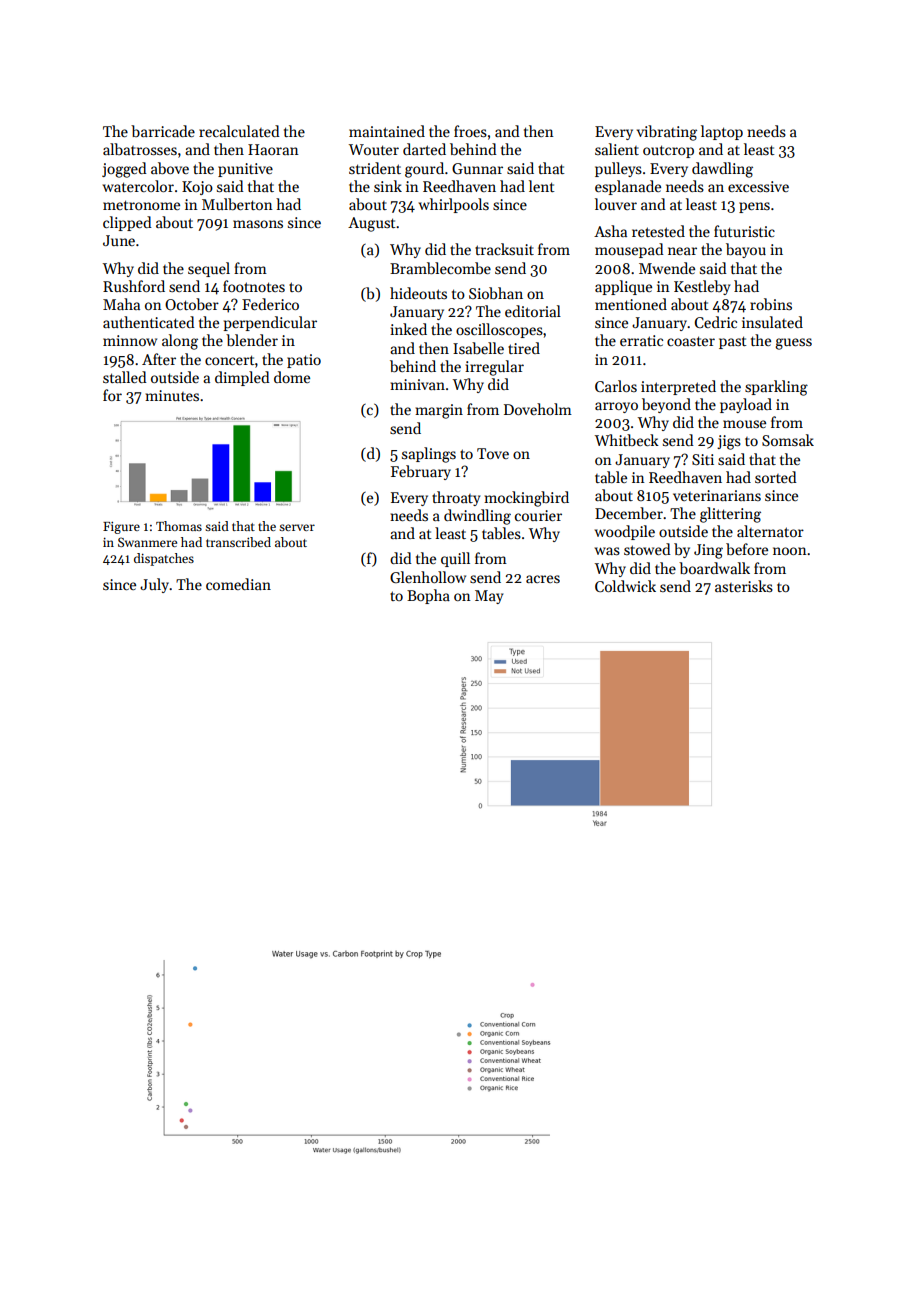  Describe the element at coordinates (297, 527) in the screenshot. I see `server` at that location.
